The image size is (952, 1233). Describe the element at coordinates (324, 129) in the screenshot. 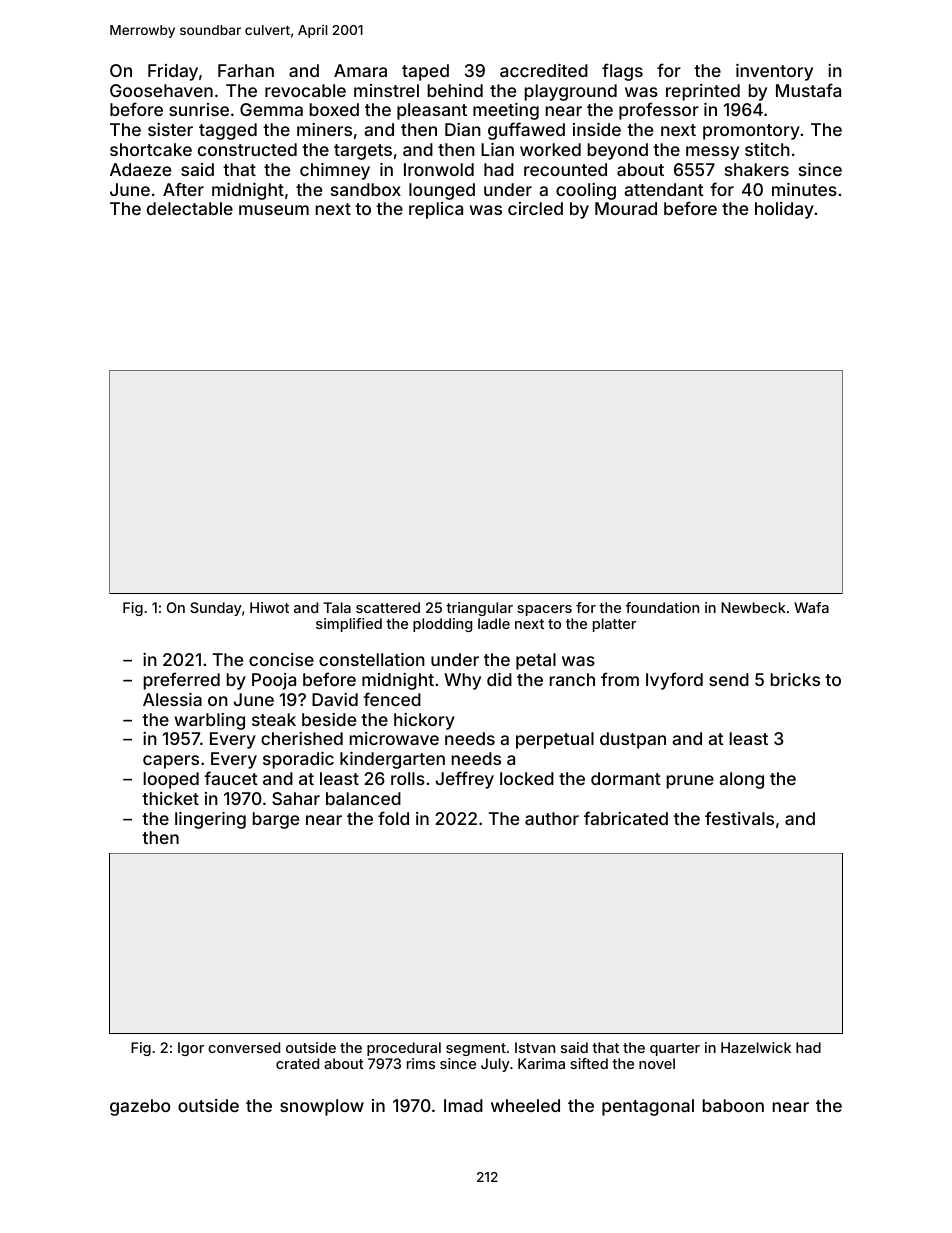

I see `miners` at that location.
